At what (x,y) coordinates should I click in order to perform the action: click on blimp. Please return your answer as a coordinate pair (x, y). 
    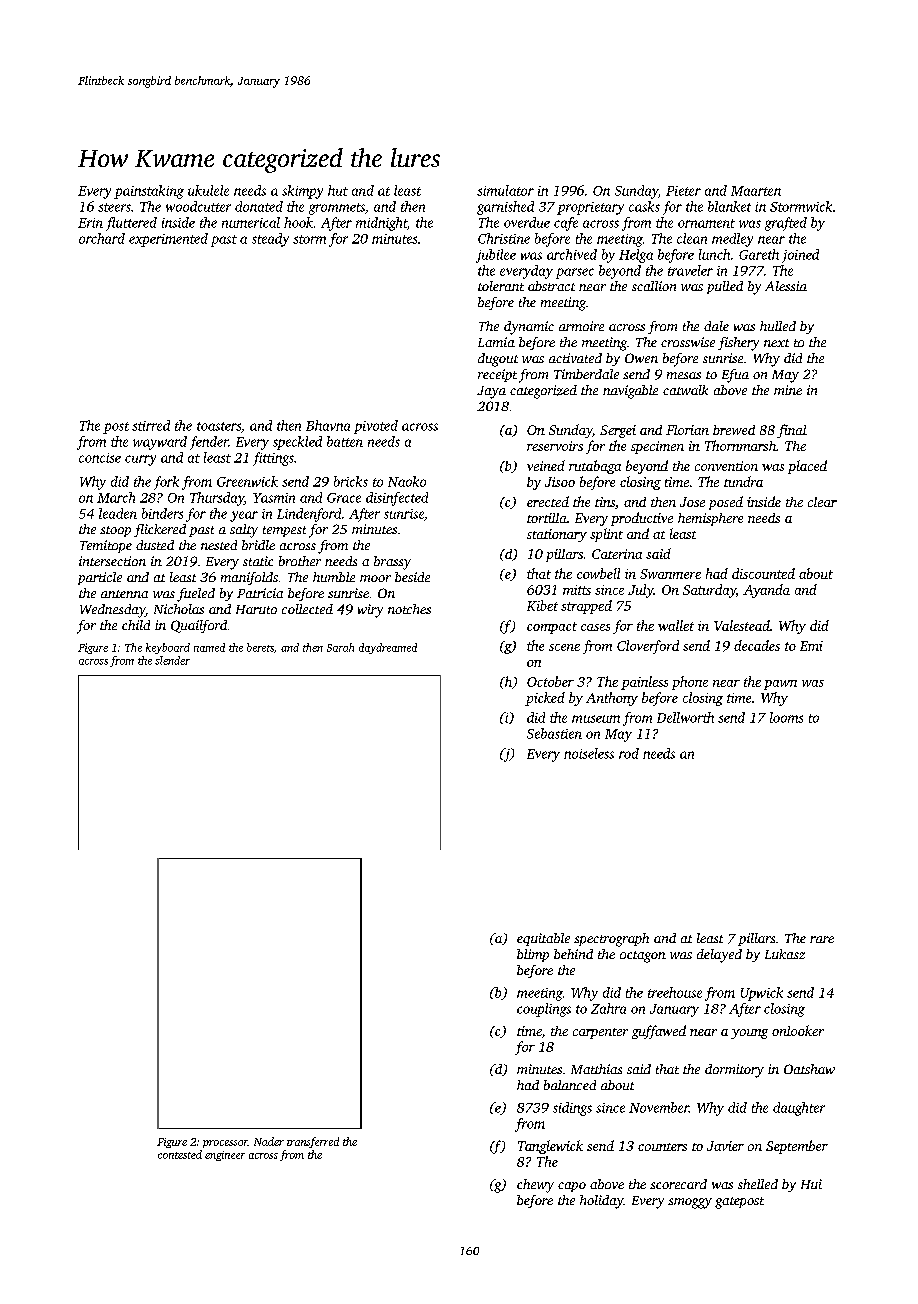
    Looking at the image, I should click on (533, 955).
